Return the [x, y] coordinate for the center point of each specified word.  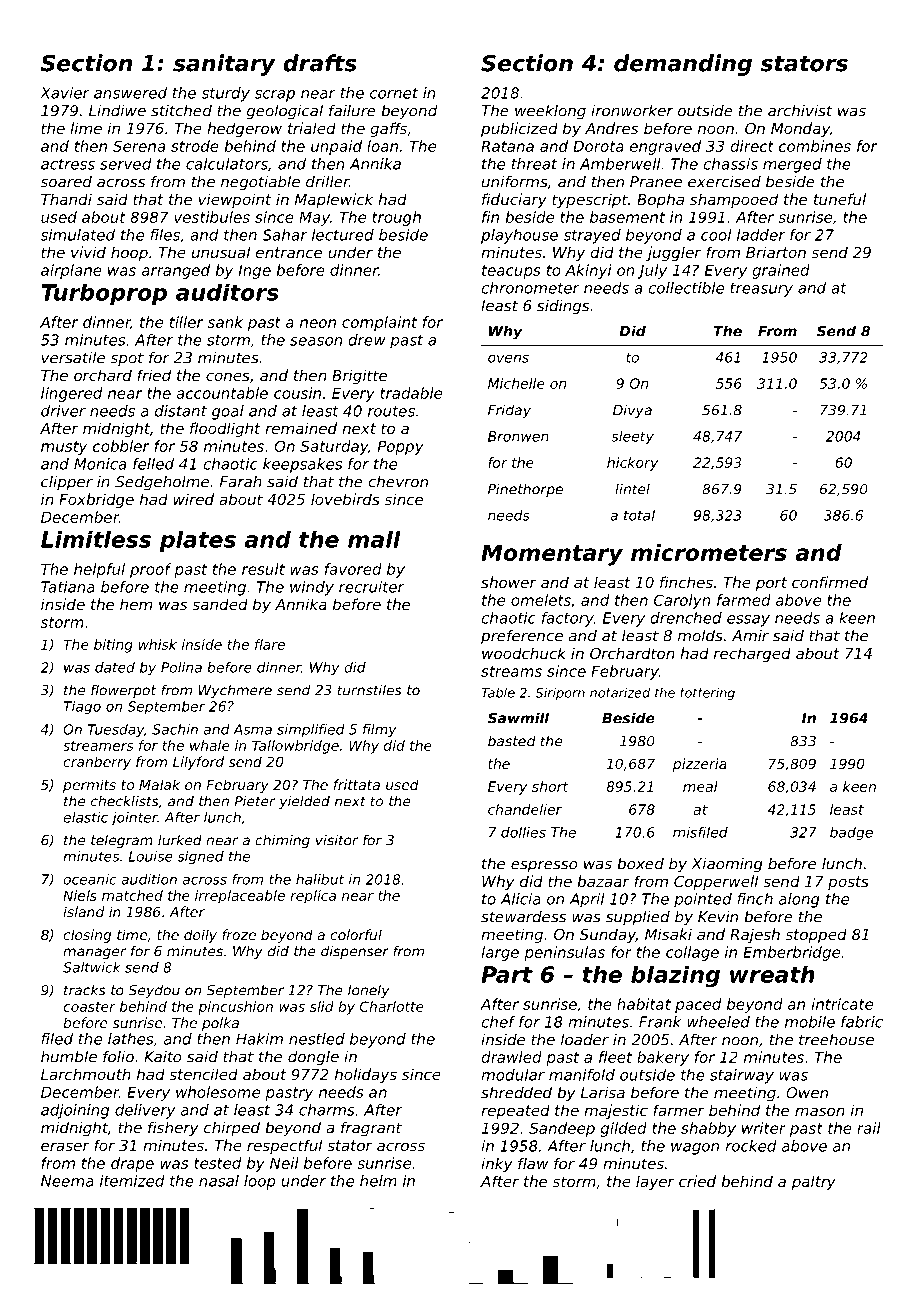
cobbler [121, 446]
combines [815, 146]
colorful [356, 934]
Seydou [154, 991]
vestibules [212, 217]
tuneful [840, 199]
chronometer [530, 288]
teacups [511, 272]
